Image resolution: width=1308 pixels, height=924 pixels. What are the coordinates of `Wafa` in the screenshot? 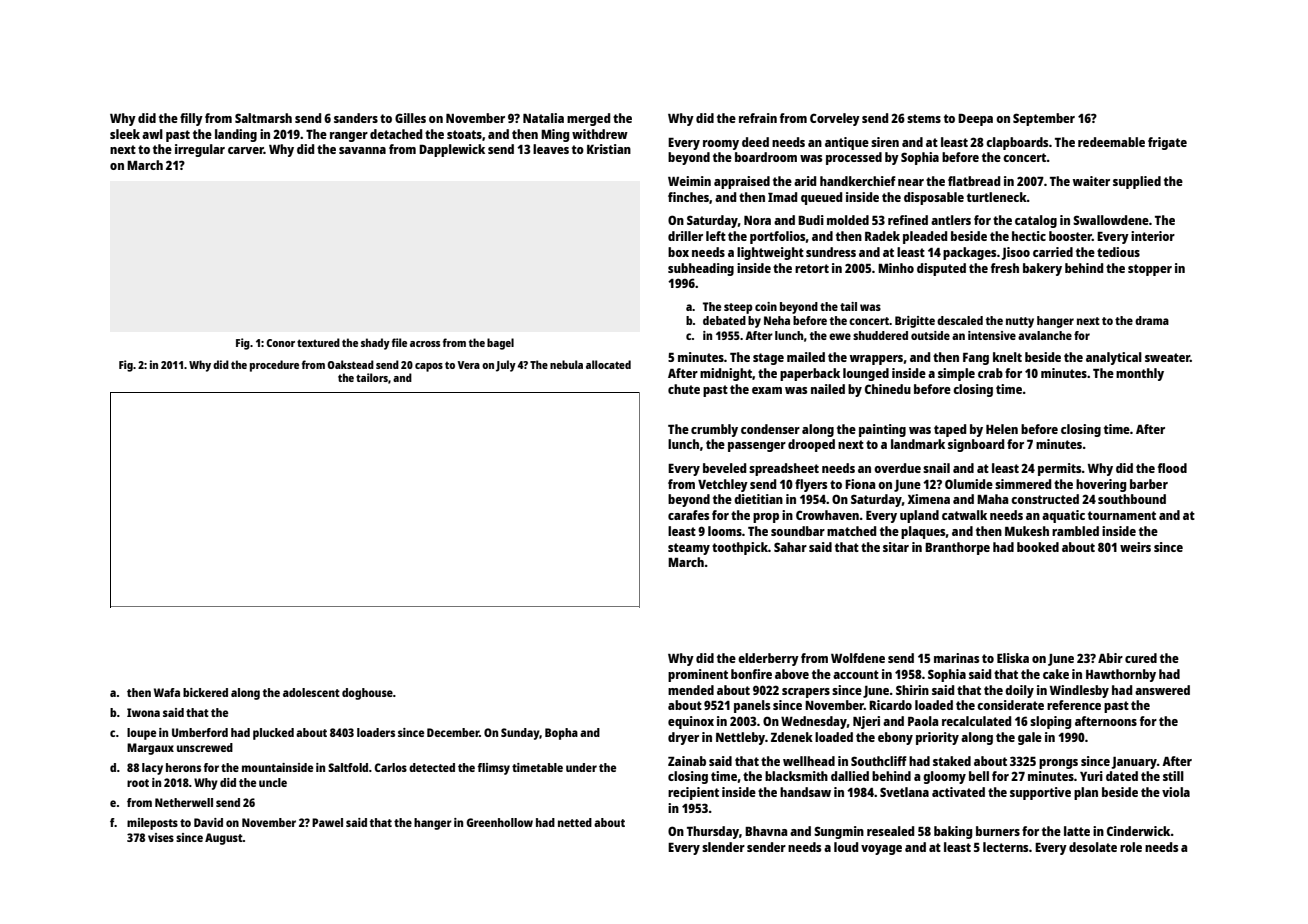 It's located at (167, 692).
